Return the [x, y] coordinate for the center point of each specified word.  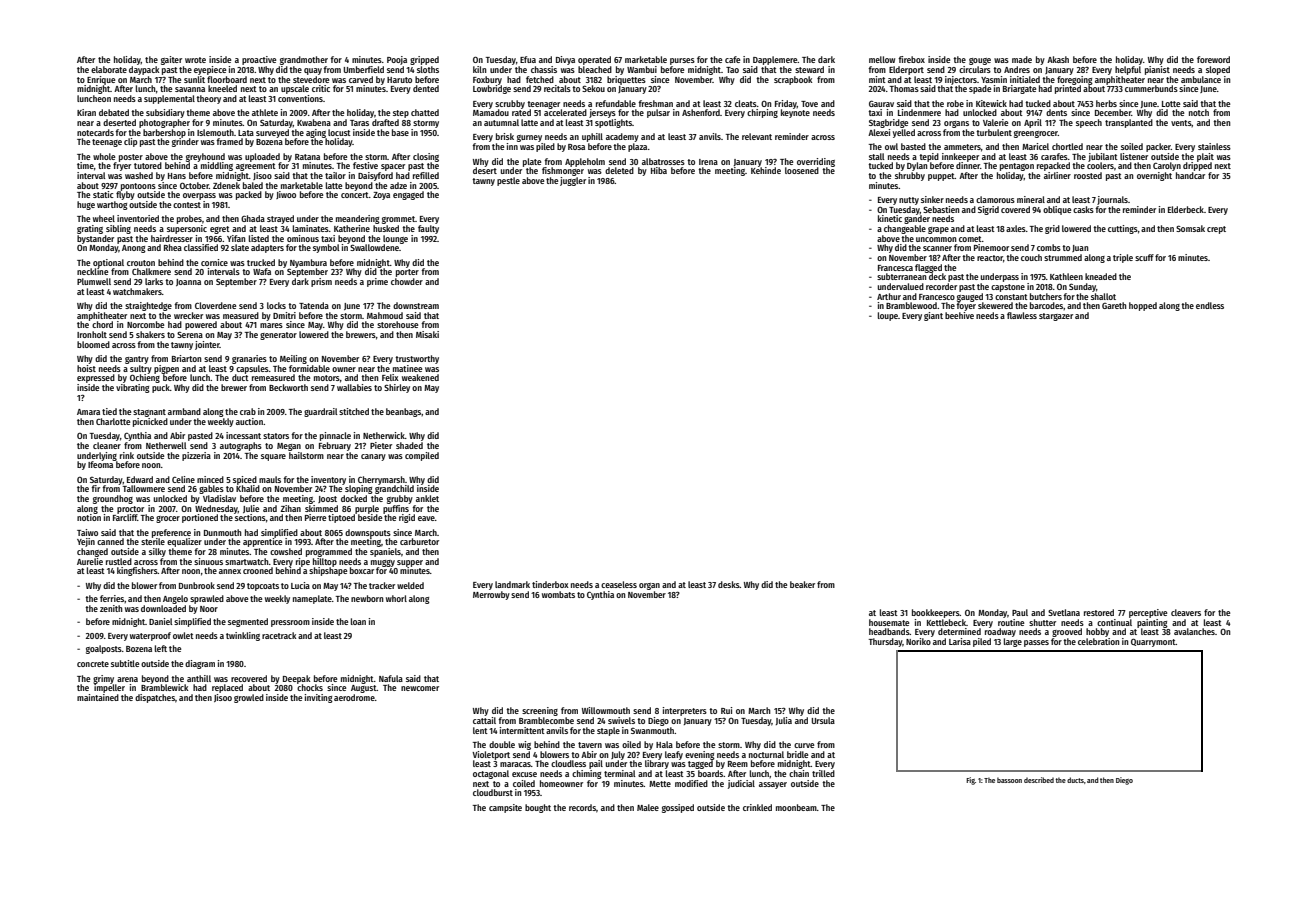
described [1039, 780]
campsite [505, 808]
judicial [741, 784]
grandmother [304, 60]
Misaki [427, 334]
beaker [802, 584]
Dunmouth [222, 532]
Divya [565, 60]
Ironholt [92, 334]
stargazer [1056, 317]
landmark [512, 584]
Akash [1058, 59]
